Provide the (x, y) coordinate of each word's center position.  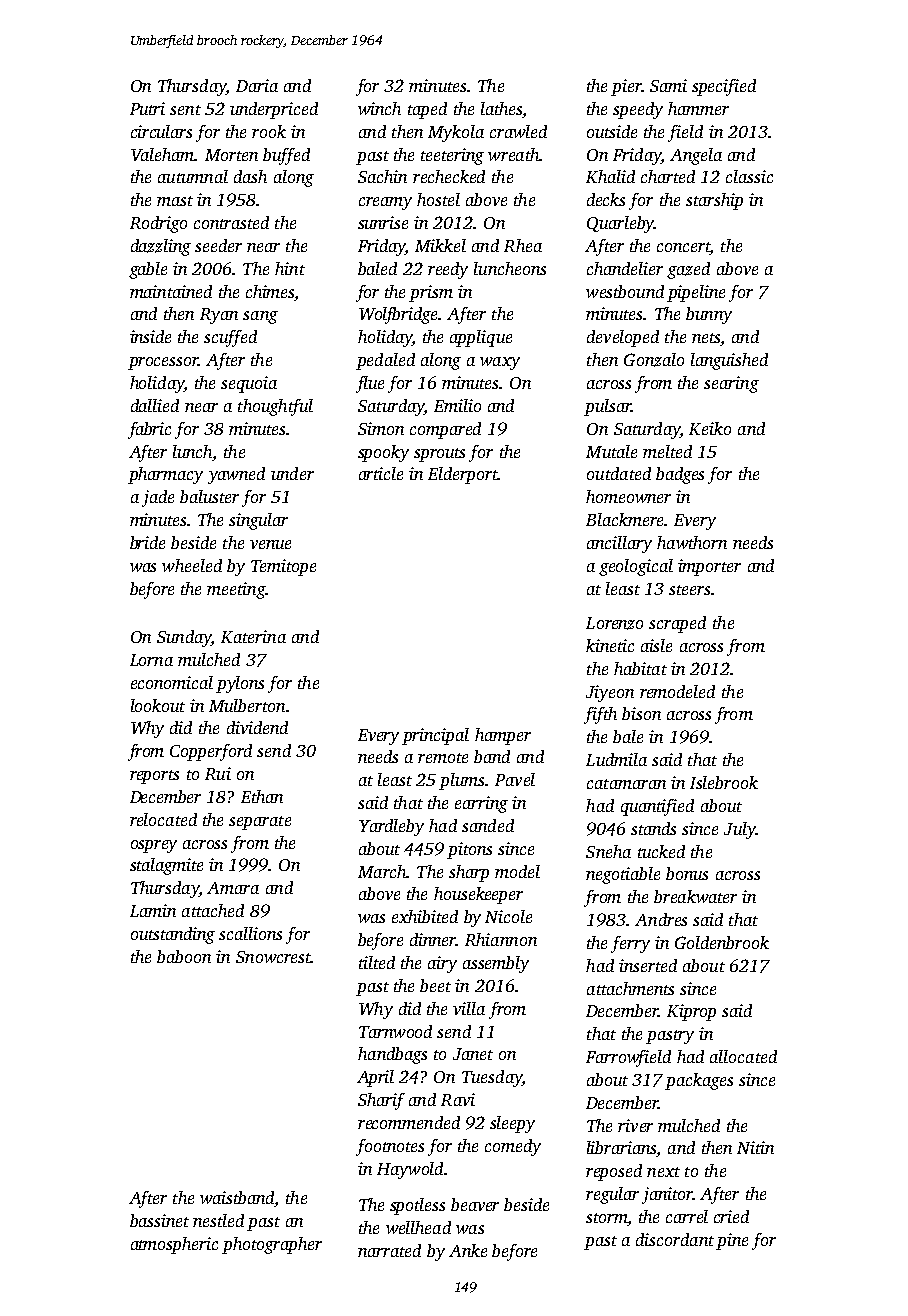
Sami (668, 85)
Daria (257, 85)
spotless (417, 1206)
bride (147, 542)
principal (435, 736)
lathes (502, 110)
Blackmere (624, 519)
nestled (218, 1220)
